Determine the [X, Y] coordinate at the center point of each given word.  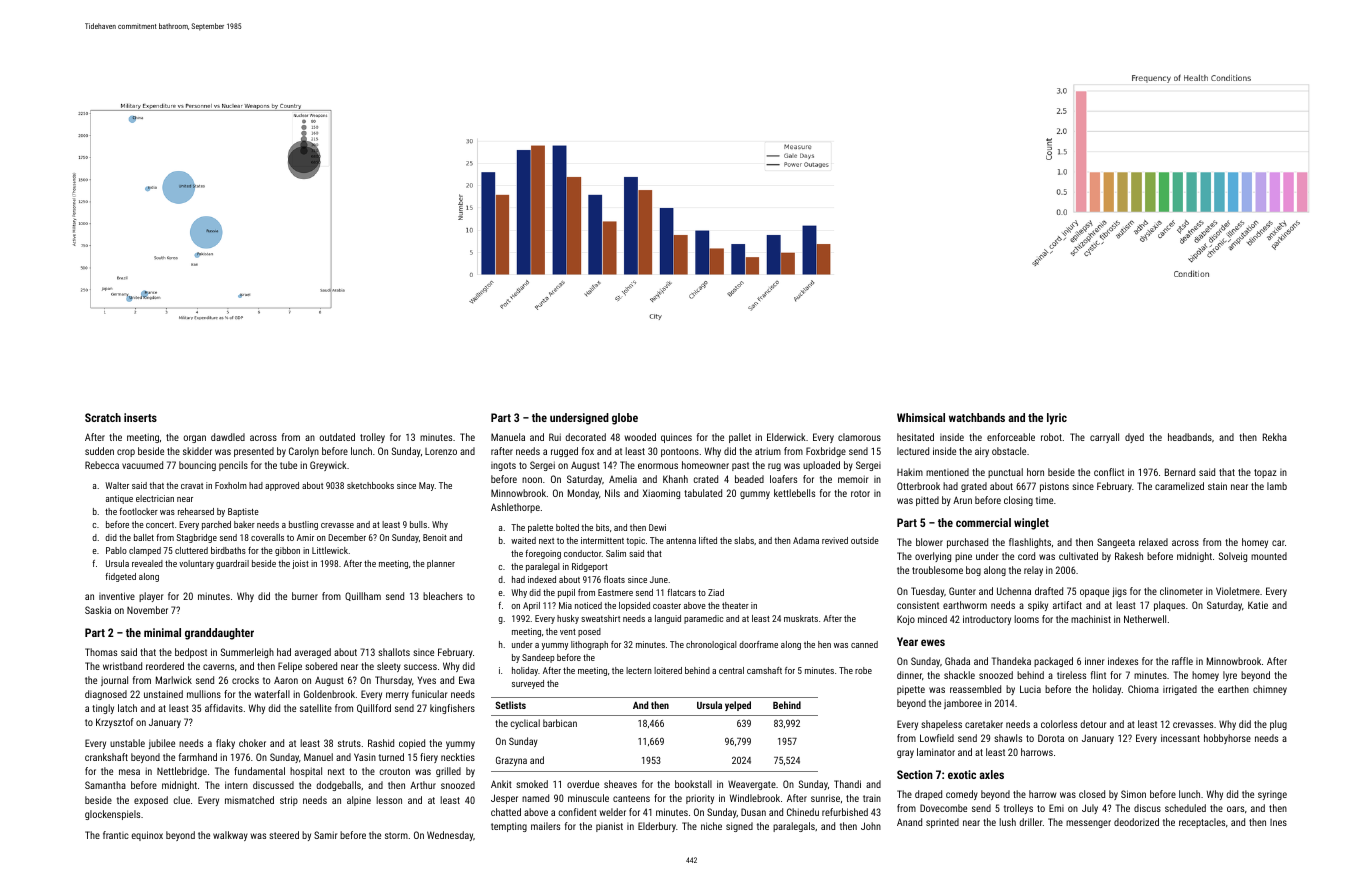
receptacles [1202, 823]
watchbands [977, 417]
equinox [147, 836]
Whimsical [921, 417]
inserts [140, 417]
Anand [909, 822]
